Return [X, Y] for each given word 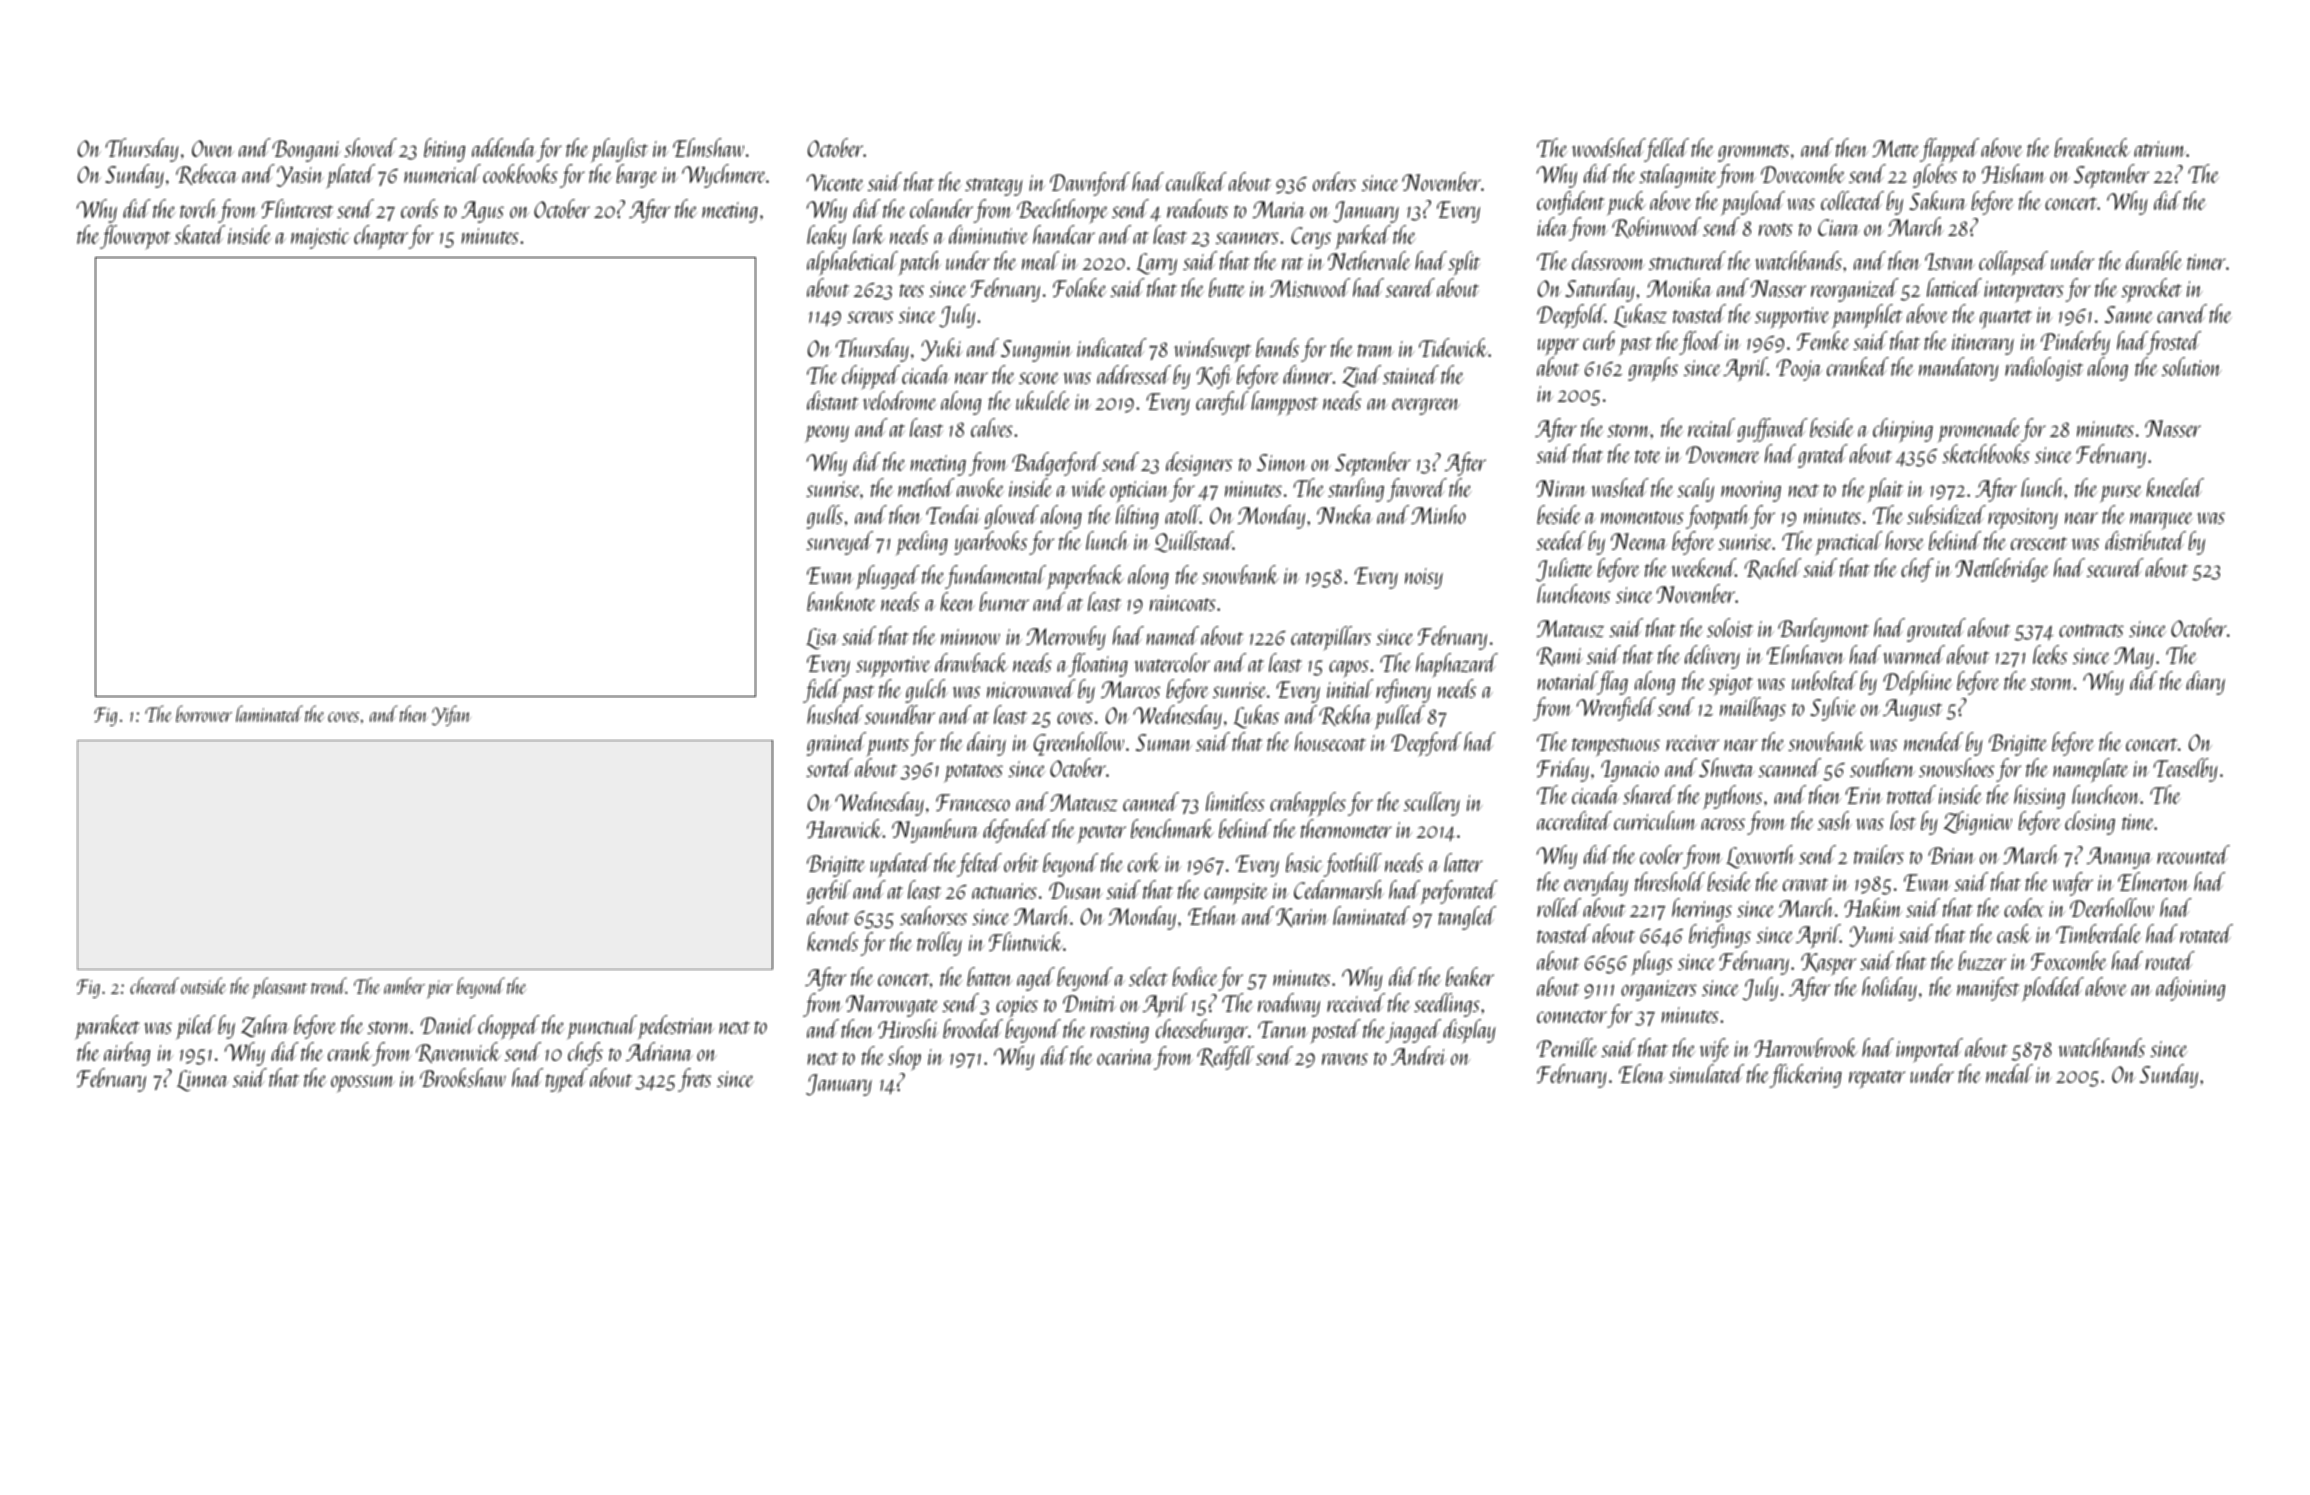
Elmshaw [708, 147]
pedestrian [675, 1027]
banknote [841, 601]
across [1723, 824]
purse [2121, 493]
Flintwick [1026, 941]
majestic [320, 238]
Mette [1895, 148]
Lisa [822, 639]
